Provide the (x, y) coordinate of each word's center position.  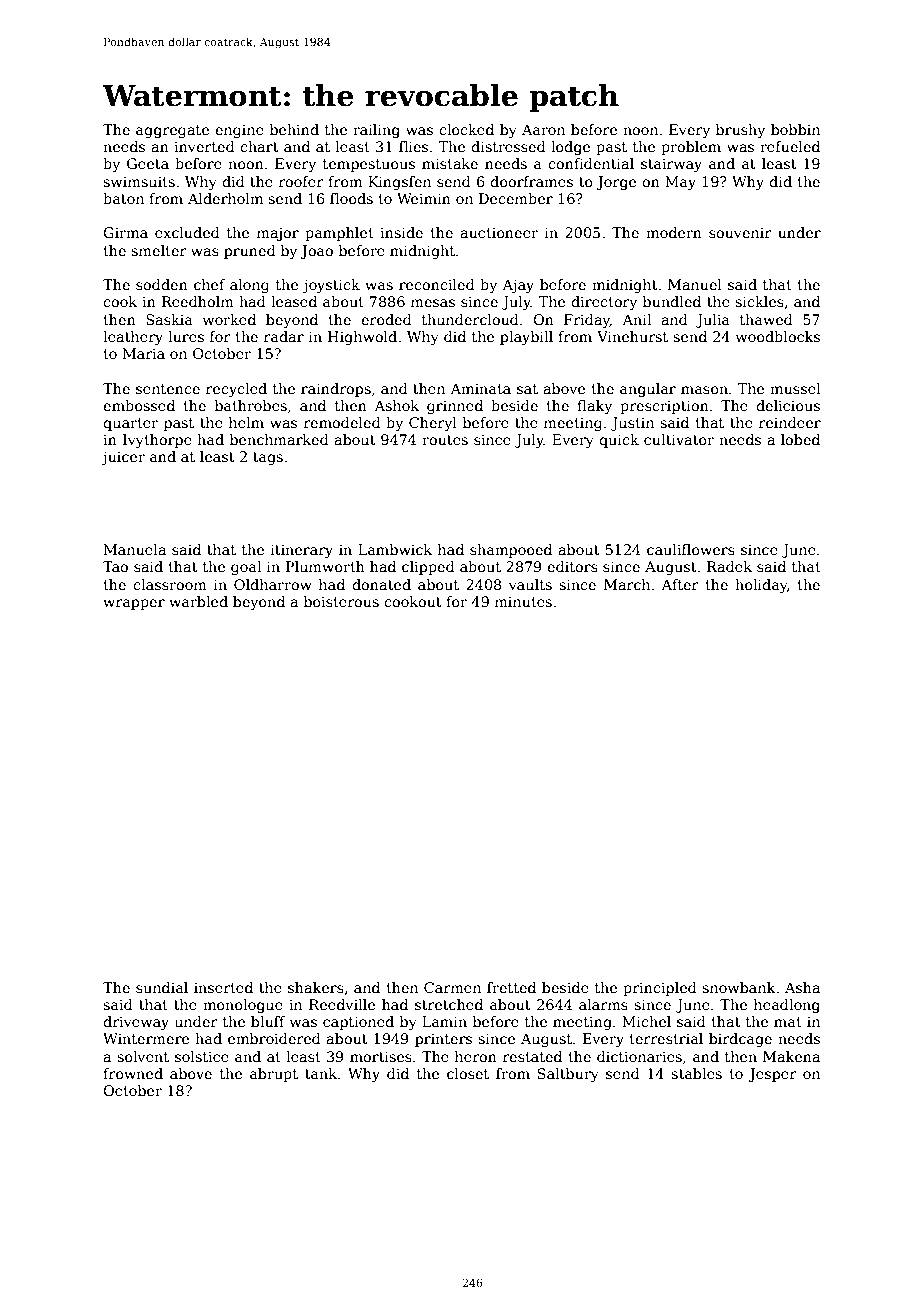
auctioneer (499, 232)
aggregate (172, 131)
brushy (740, 131)
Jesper (772, 1075)
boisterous (341, 601)
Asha (802, 987)
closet (468, 1073)
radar (284, 336)
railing (376, 131)
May (680, 183)
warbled (198, 601)
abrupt (274, 1075)
